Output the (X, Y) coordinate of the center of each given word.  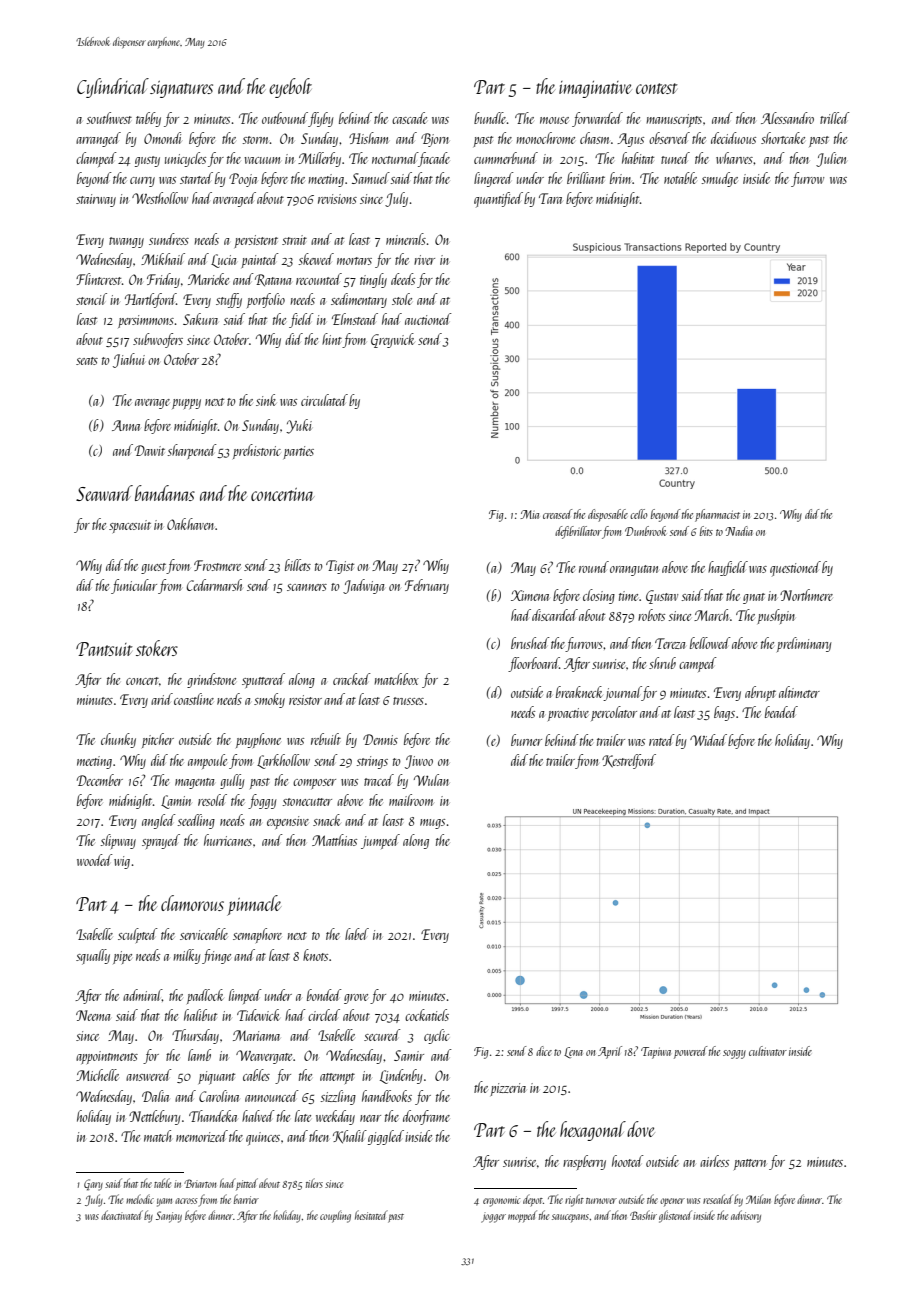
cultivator (768, 1051)
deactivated (122, 1215)
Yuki (299, 426)
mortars (354, 261)
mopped (522, 1216)
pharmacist (717, 515)
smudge (719, 179)
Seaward (104, 493)
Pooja (243, 180)
